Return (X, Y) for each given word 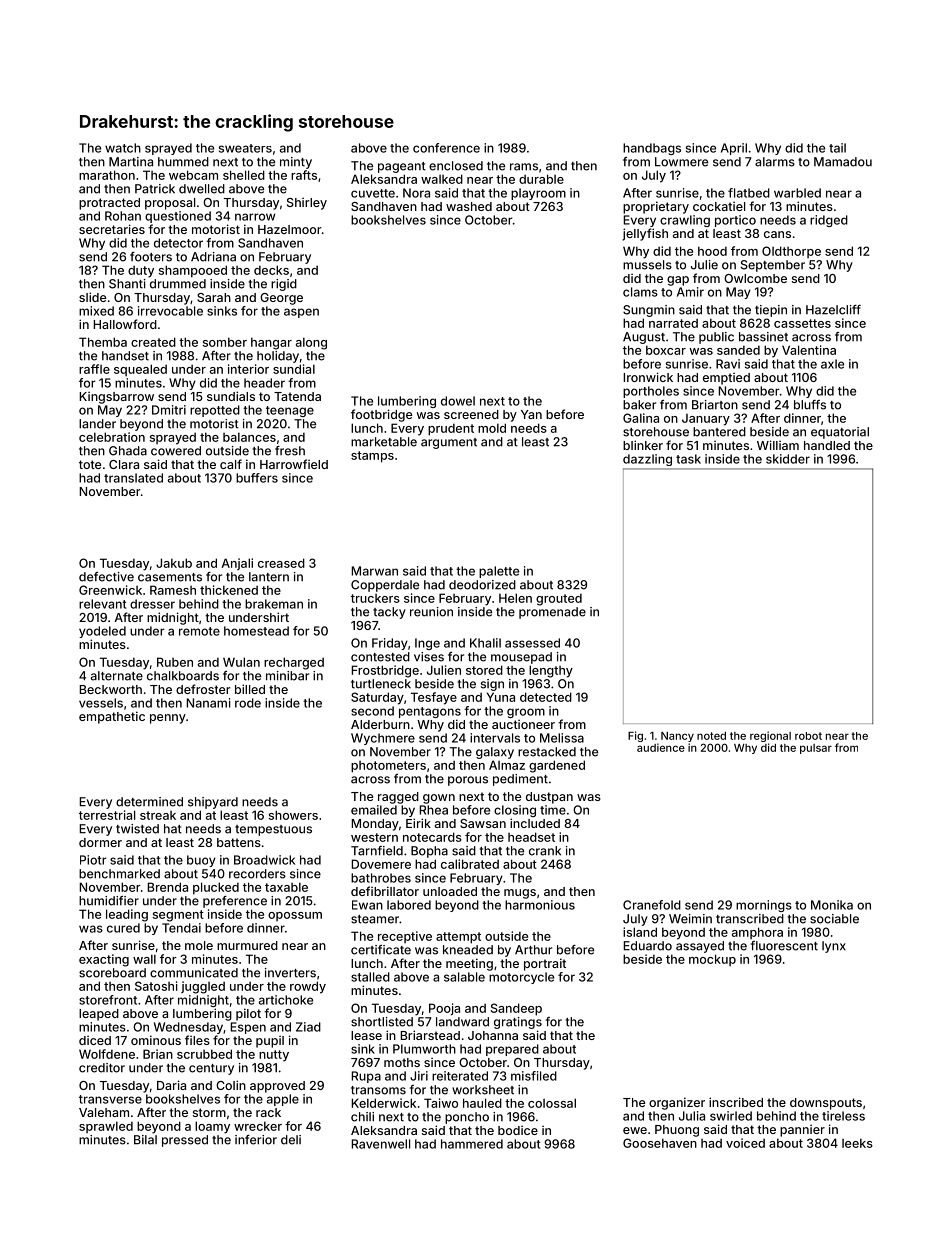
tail (837, 148)
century (211, 1069)
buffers (257, 478)
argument (449, 443)
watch (123, 148)
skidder (788, 459)
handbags (652, 149)
